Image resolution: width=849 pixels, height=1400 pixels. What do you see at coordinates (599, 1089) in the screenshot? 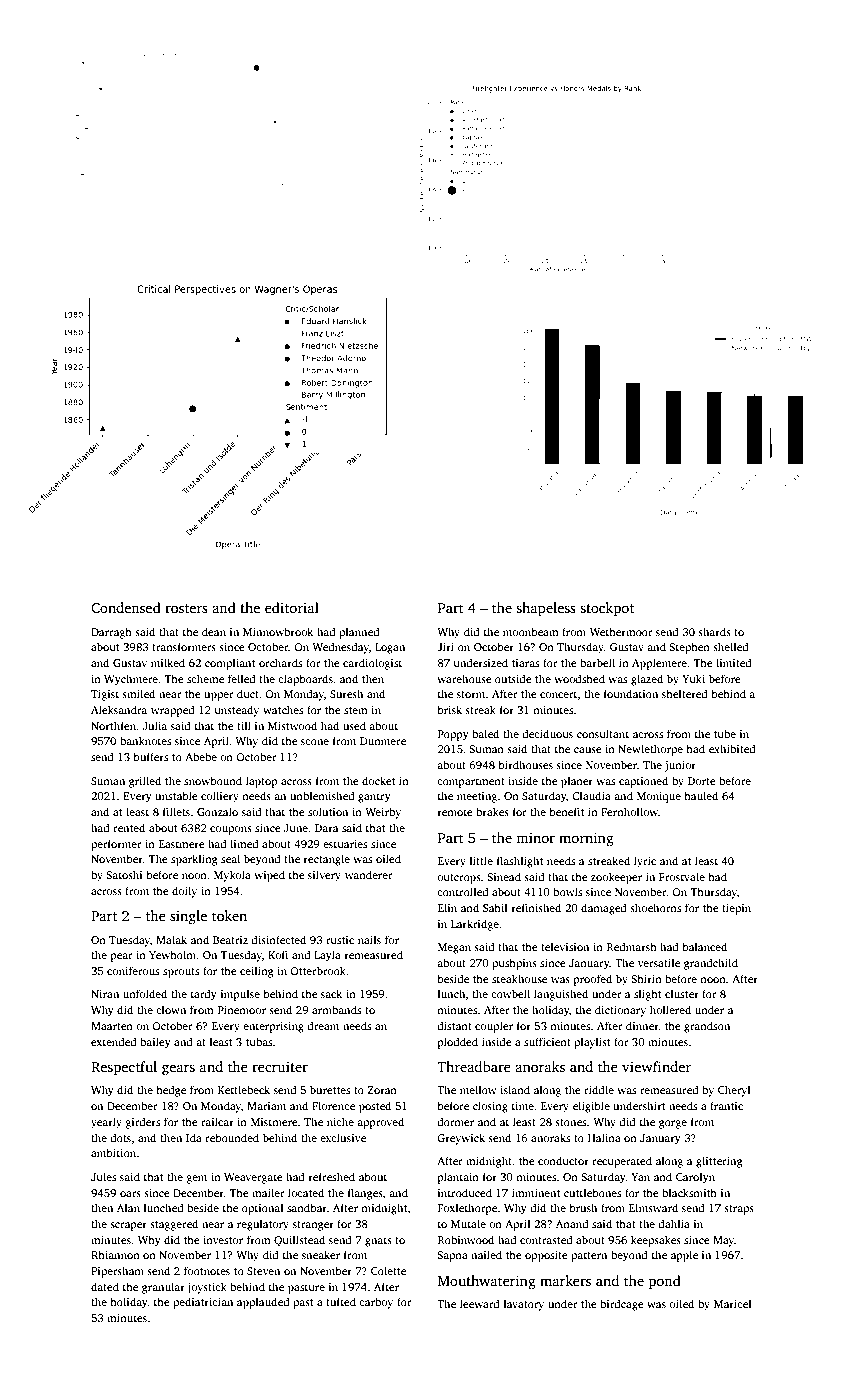
I see `riddle` at bounding box center [599, 1089].
